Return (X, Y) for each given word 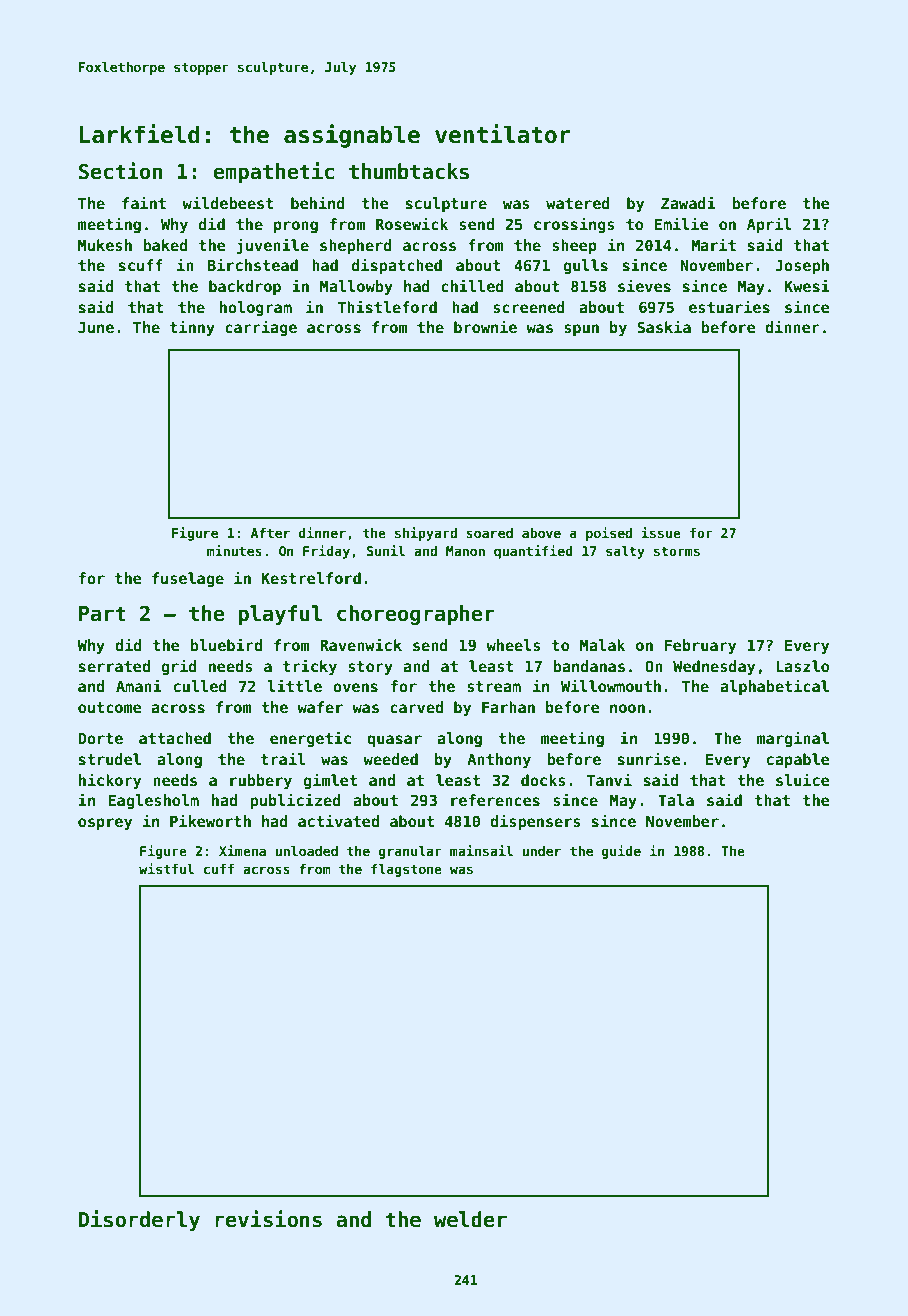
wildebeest (228, 202)
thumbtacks (409, 171)
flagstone (406, 870)
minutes (234, 550)
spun (581, 330)
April (769, 225)
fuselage (188, 579)
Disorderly (139, 1220)
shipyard (426, 534)
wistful (166, 868)
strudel (110, 759)
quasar (394, 741)
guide (621, 852)
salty (625, 552)
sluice (803, 779)
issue (661, 532)
